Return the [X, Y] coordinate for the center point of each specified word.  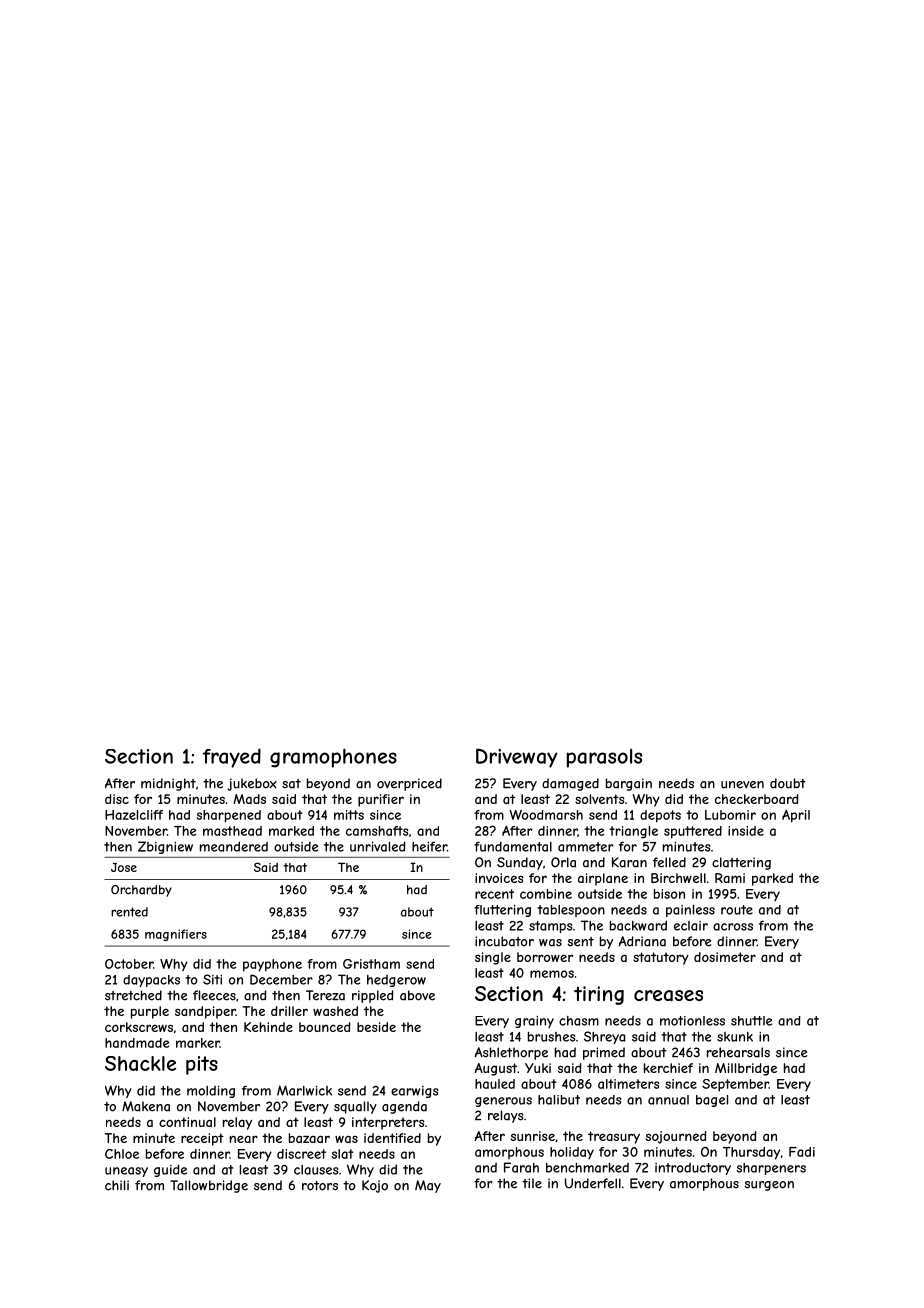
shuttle [751, 1021]
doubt [788, 783]
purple [150, 1012]
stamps [550, 927]
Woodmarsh [546, 815]
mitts [349, 815]
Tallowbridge [209, 1186]
